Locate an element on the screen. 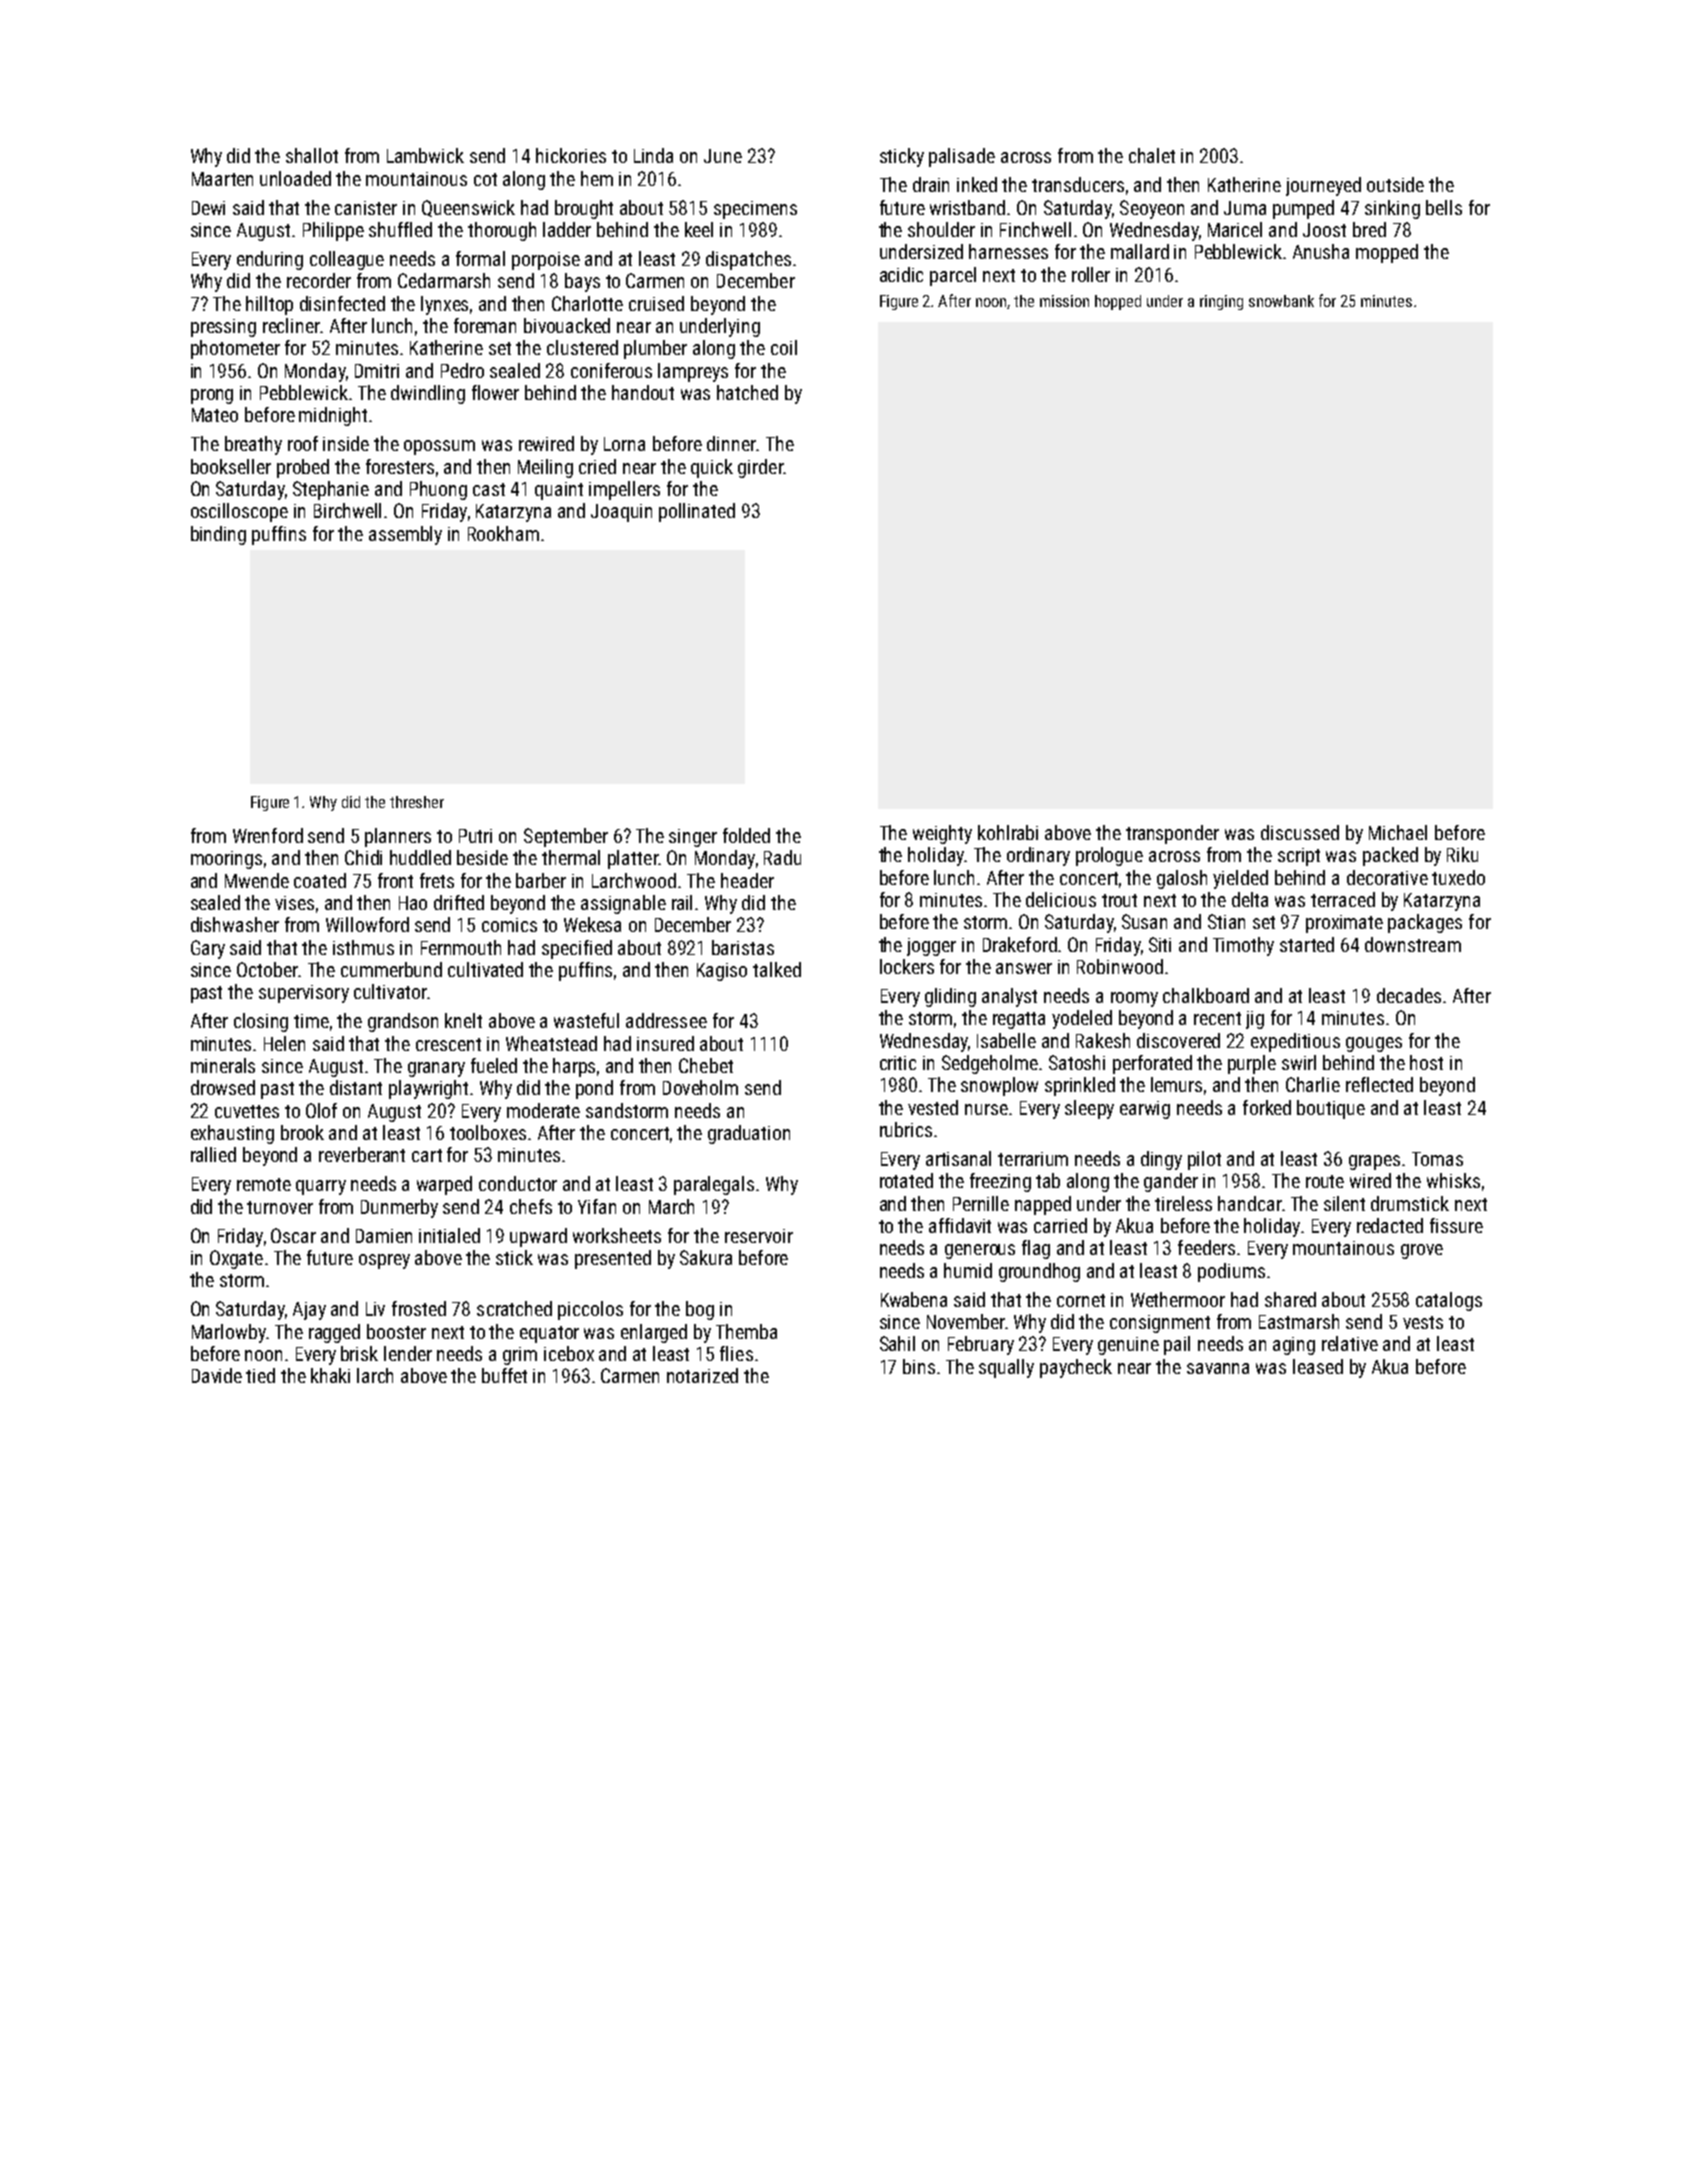 This screenshot has height=2178, width=1683. granary is located at coordinates (436, 1069).
